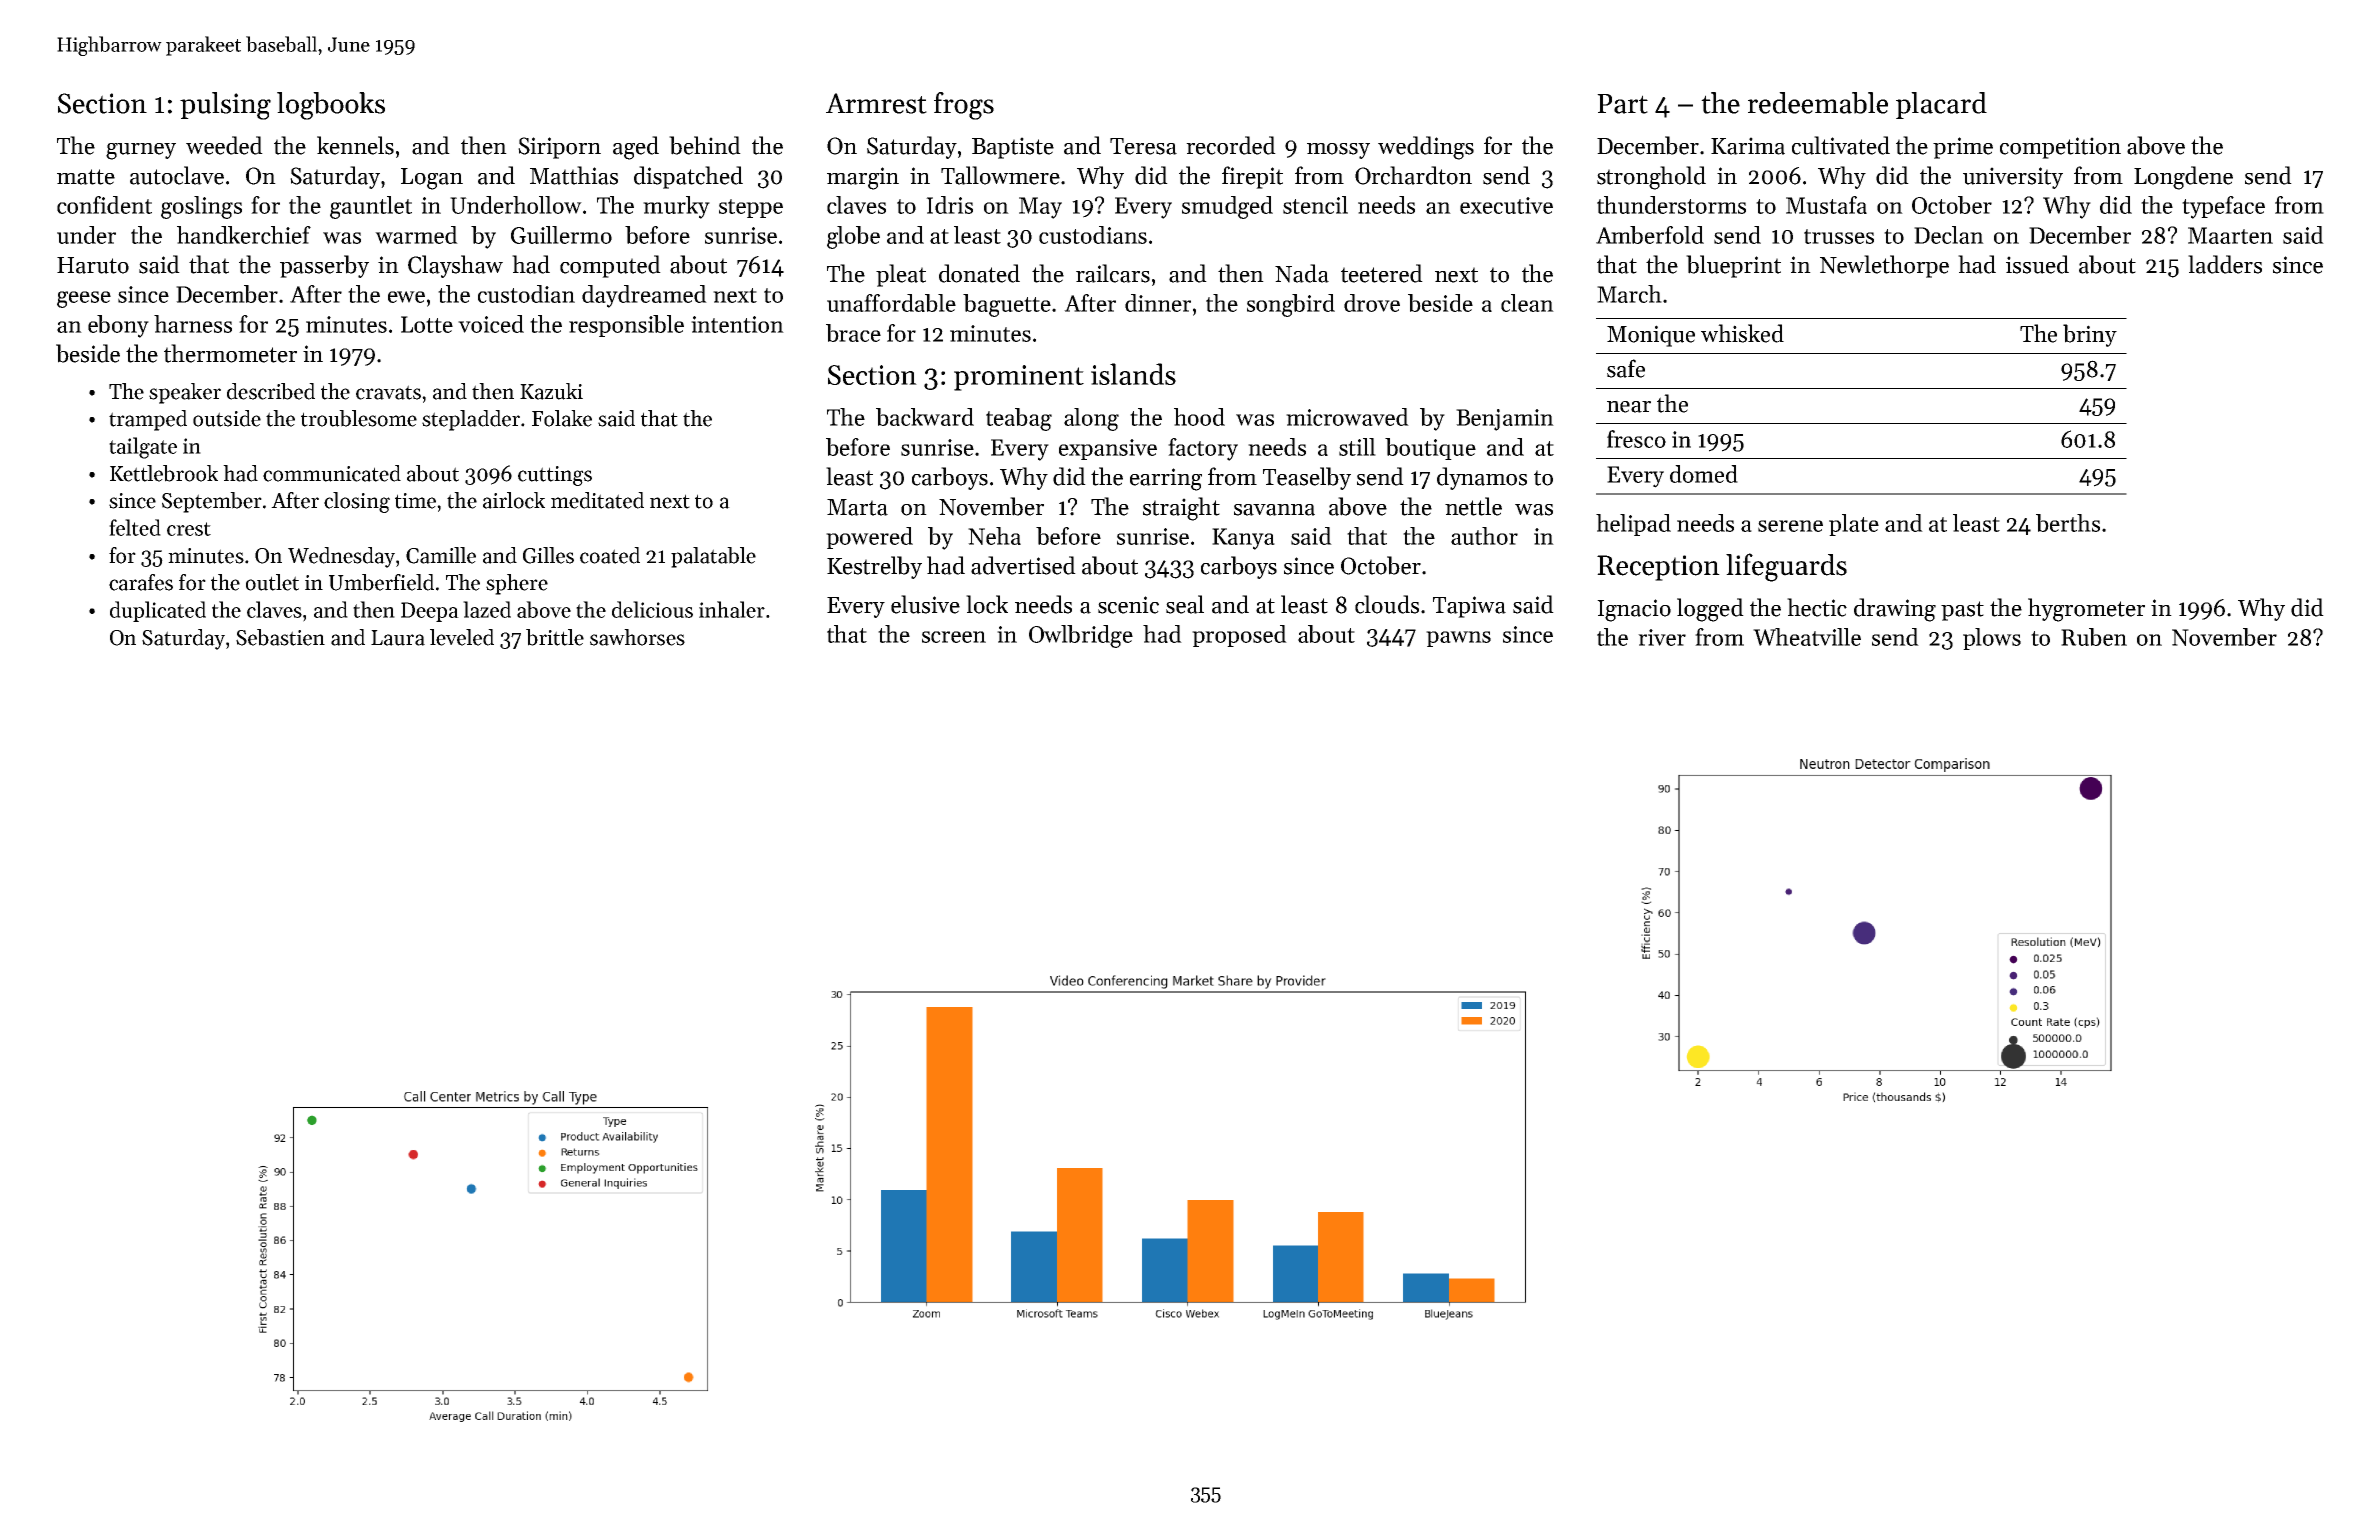 The width and height of the screenshot is (2380, 1540). I want to click on outlet, so click(272, 582).
